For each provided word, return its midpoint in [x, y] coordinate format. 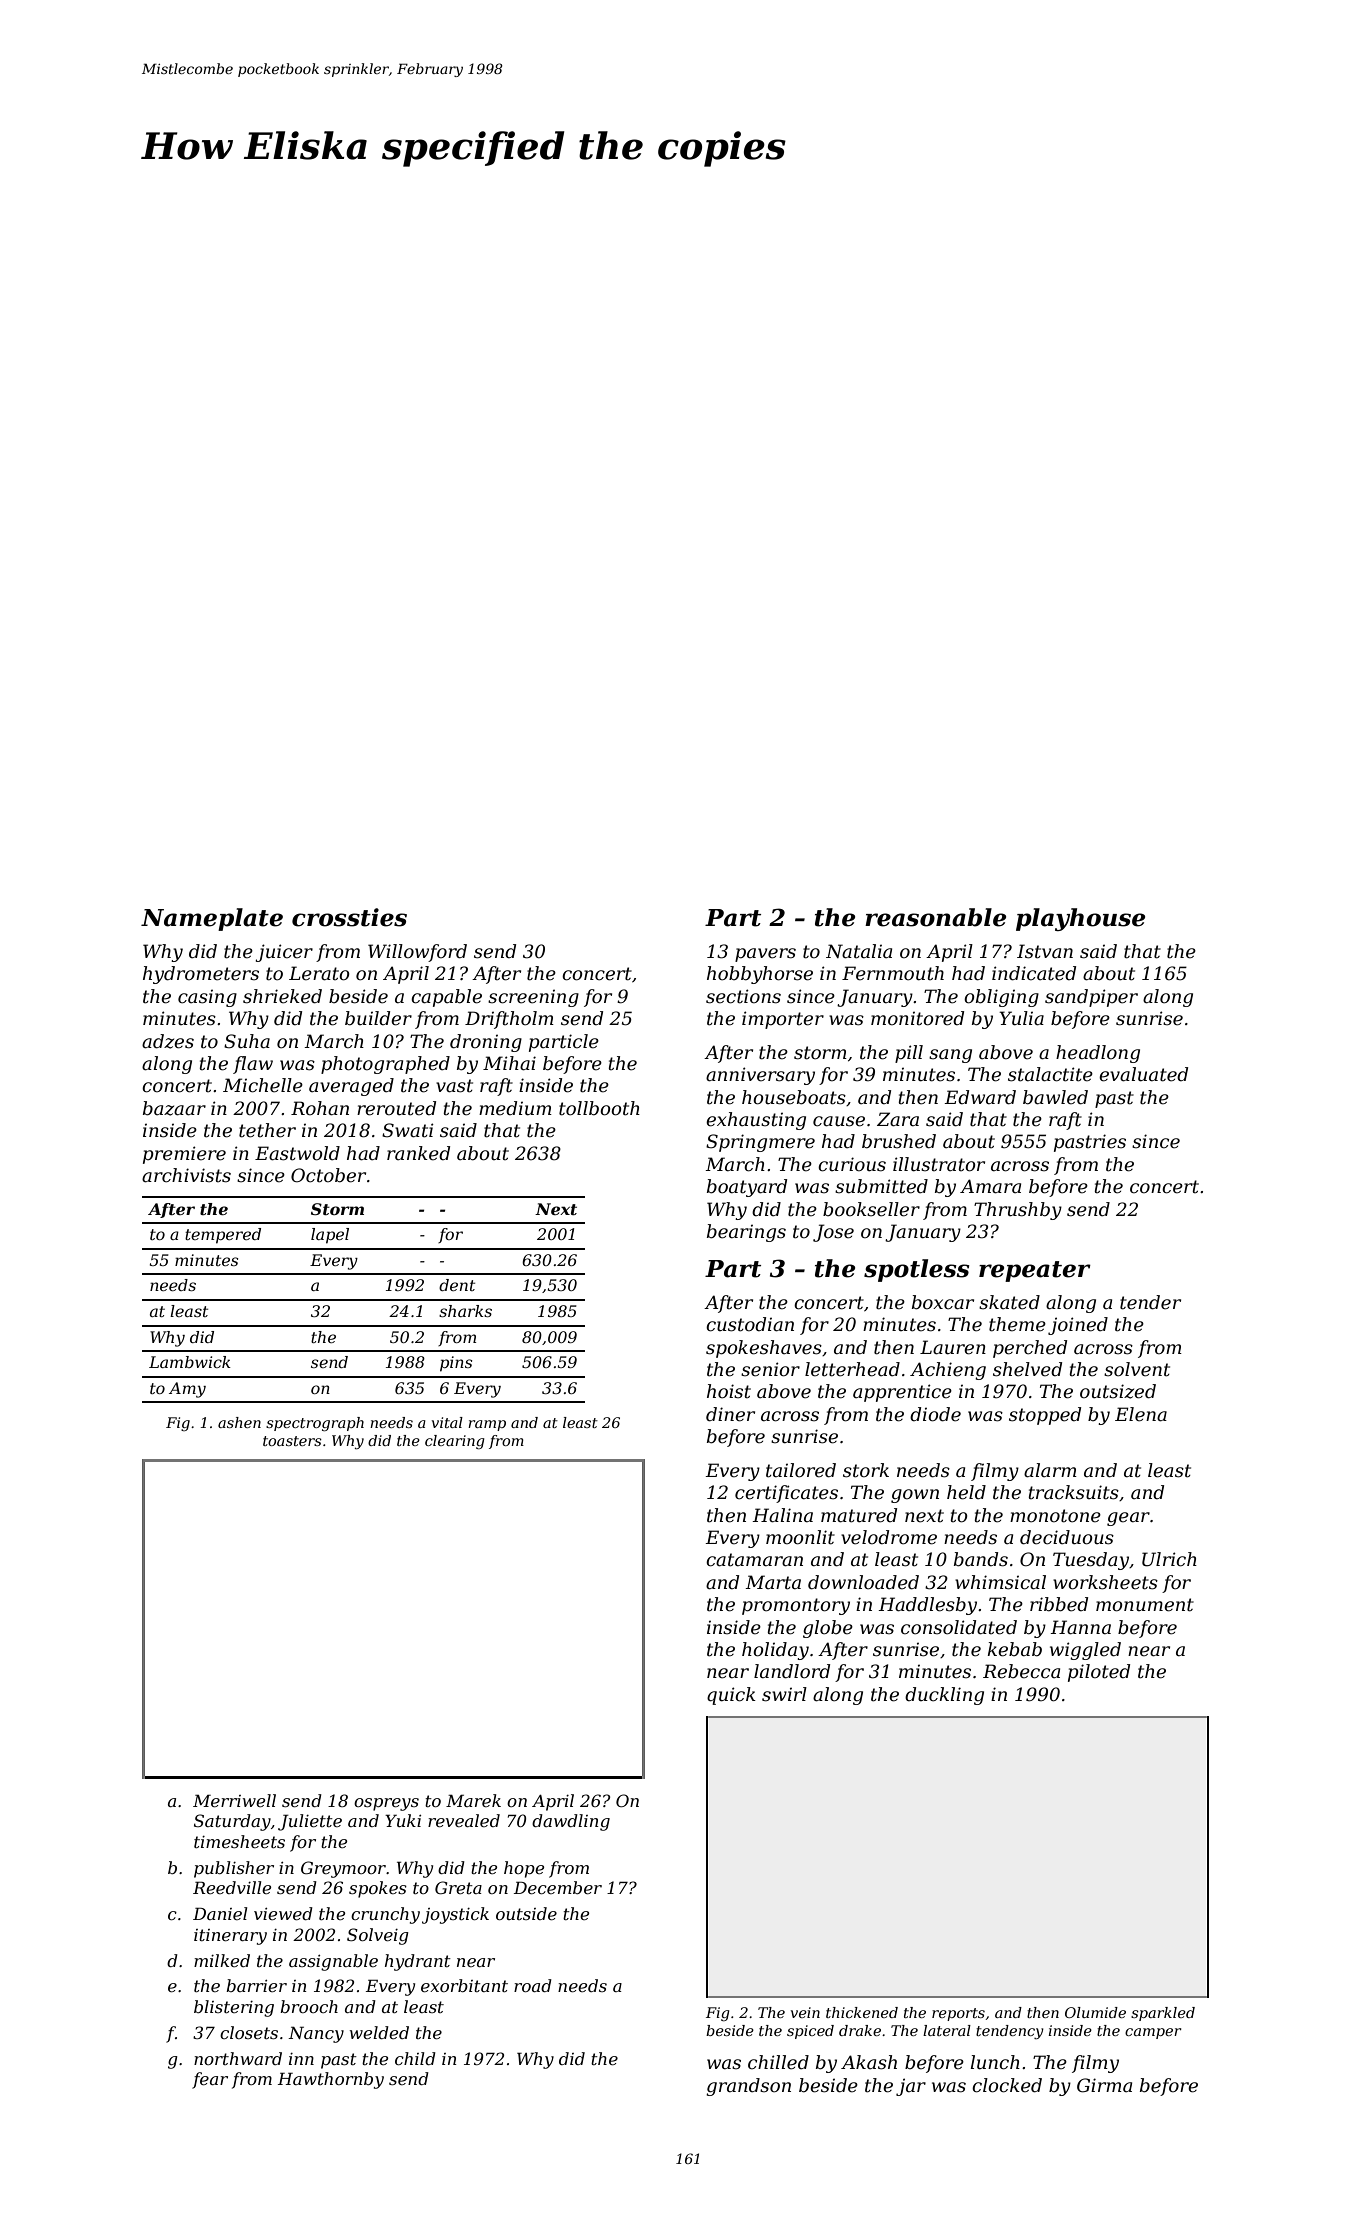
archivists [186, 1175]
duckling [944, 1696]
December [558, 1887]
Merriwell [234, 1800]
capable [446, 998]
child [415, 2058]
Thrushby [1018, 1211]
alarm [1050, 1470]
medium [515, 1108]
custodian [750, 1324]
